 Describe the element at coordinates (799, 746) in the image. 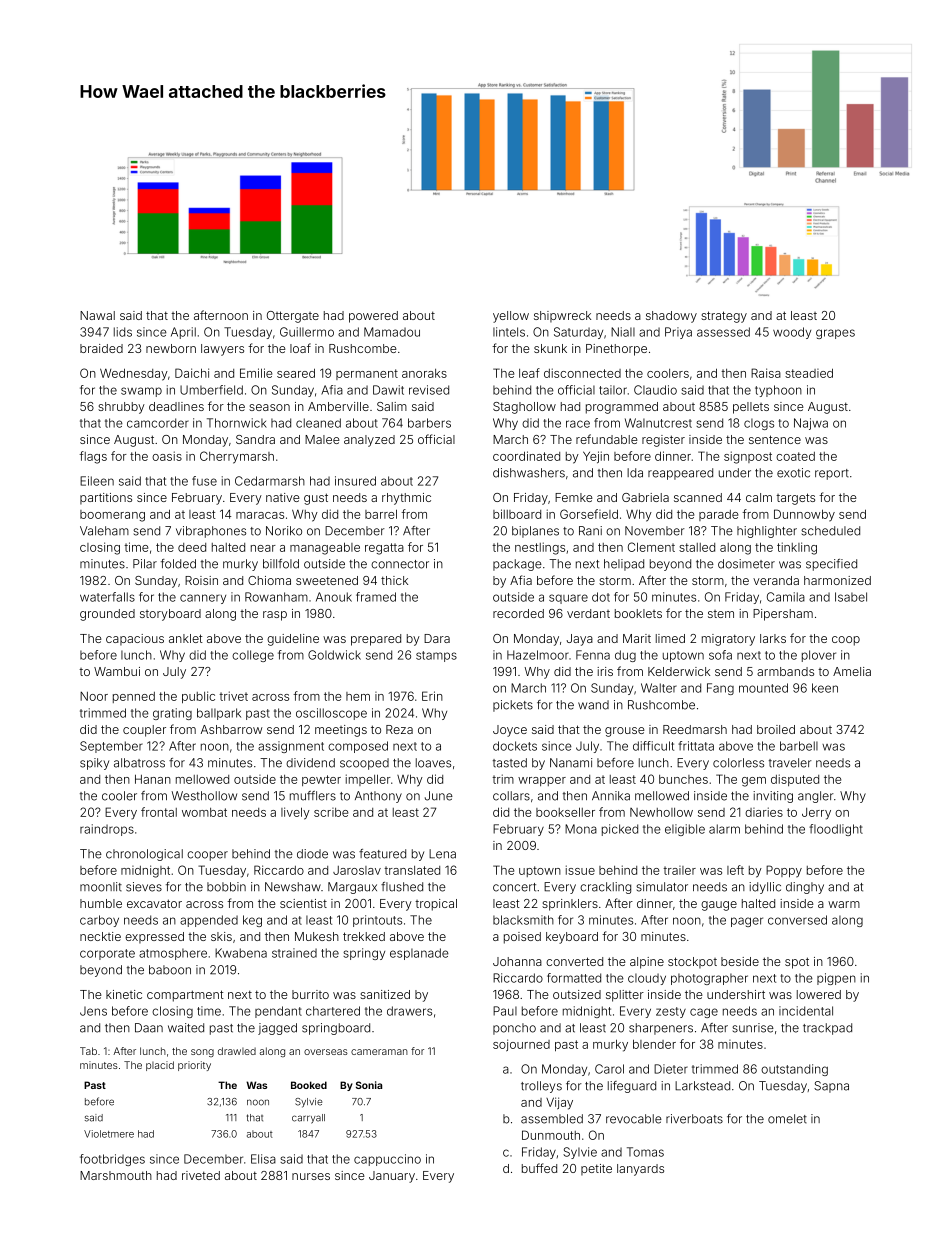

I see `barbell` at that location.
